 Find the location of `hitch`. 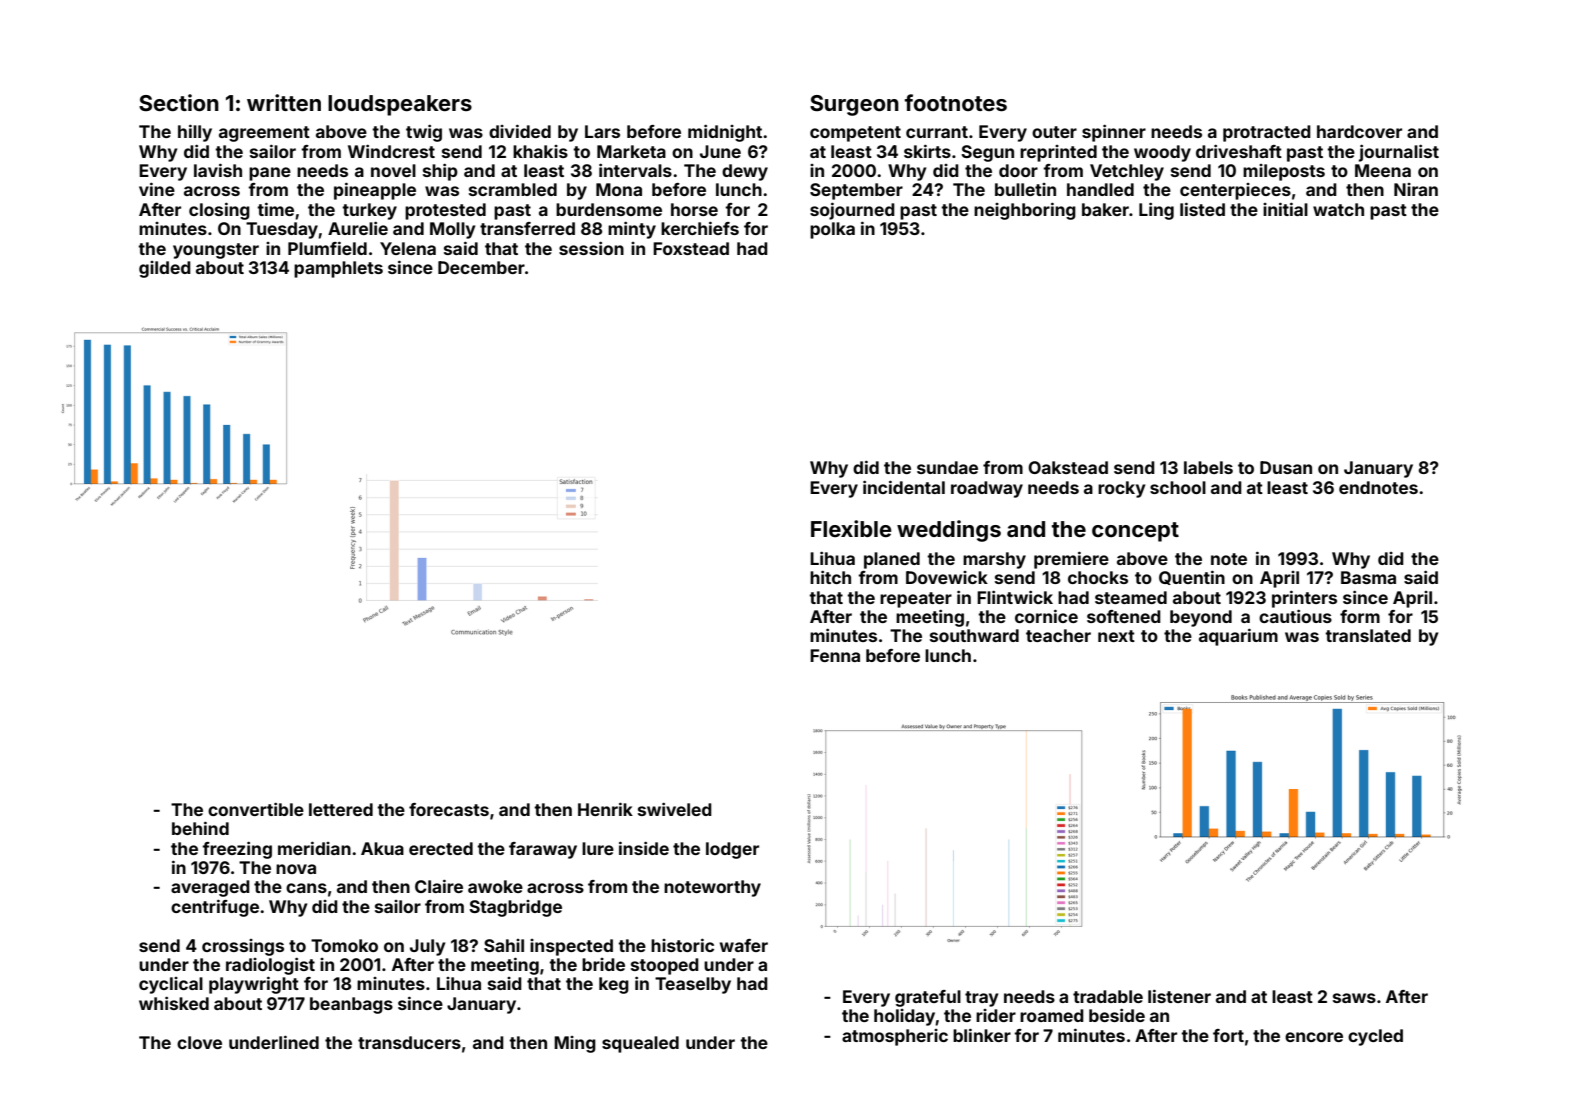

hitch is located at coordinates (830, 577).
